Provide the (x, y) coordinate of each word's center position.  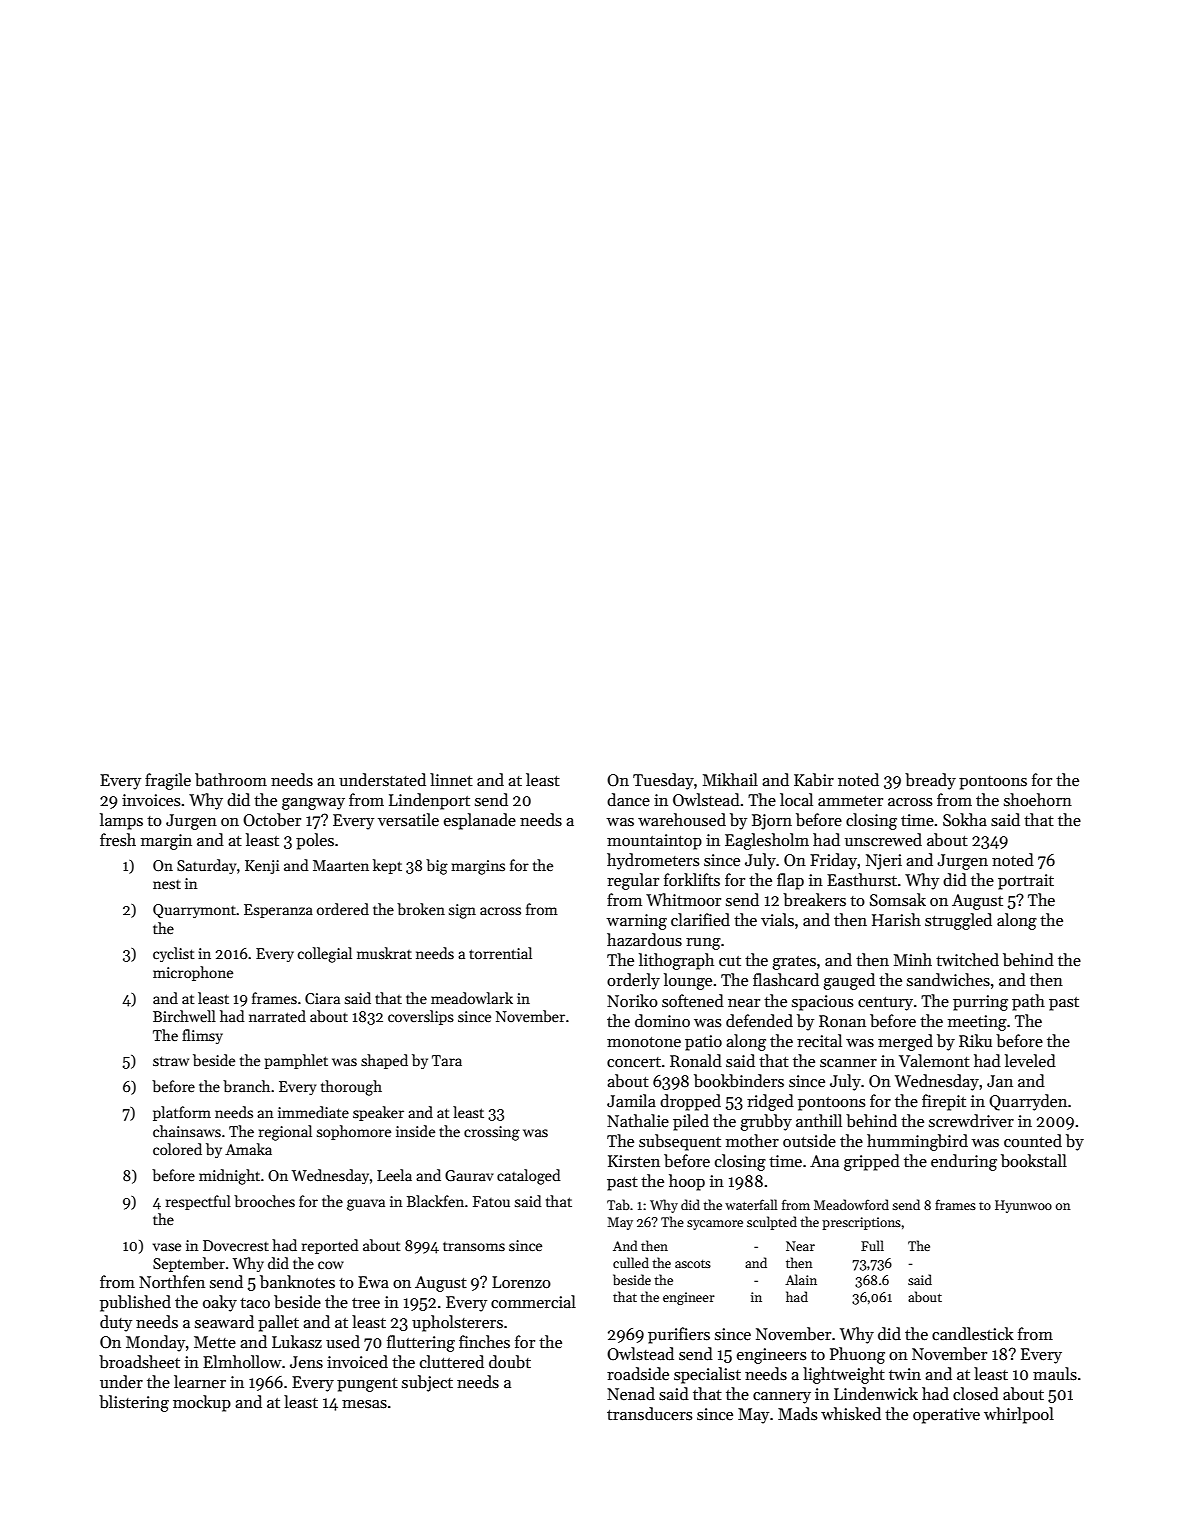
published (135, 1303)
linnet (451, 779)
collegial (325, 955)
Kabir (814, 779)
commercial (533, 1301)
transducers (649, 1413)
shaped (384, 1061)
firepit (944, 1102)
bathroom (231, 779)
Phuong (857, 1355)
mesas (364, 1404)
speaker (378, 1113)
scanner (848, 1063)
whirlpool (1019, 1415)
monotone (644, 1042)
